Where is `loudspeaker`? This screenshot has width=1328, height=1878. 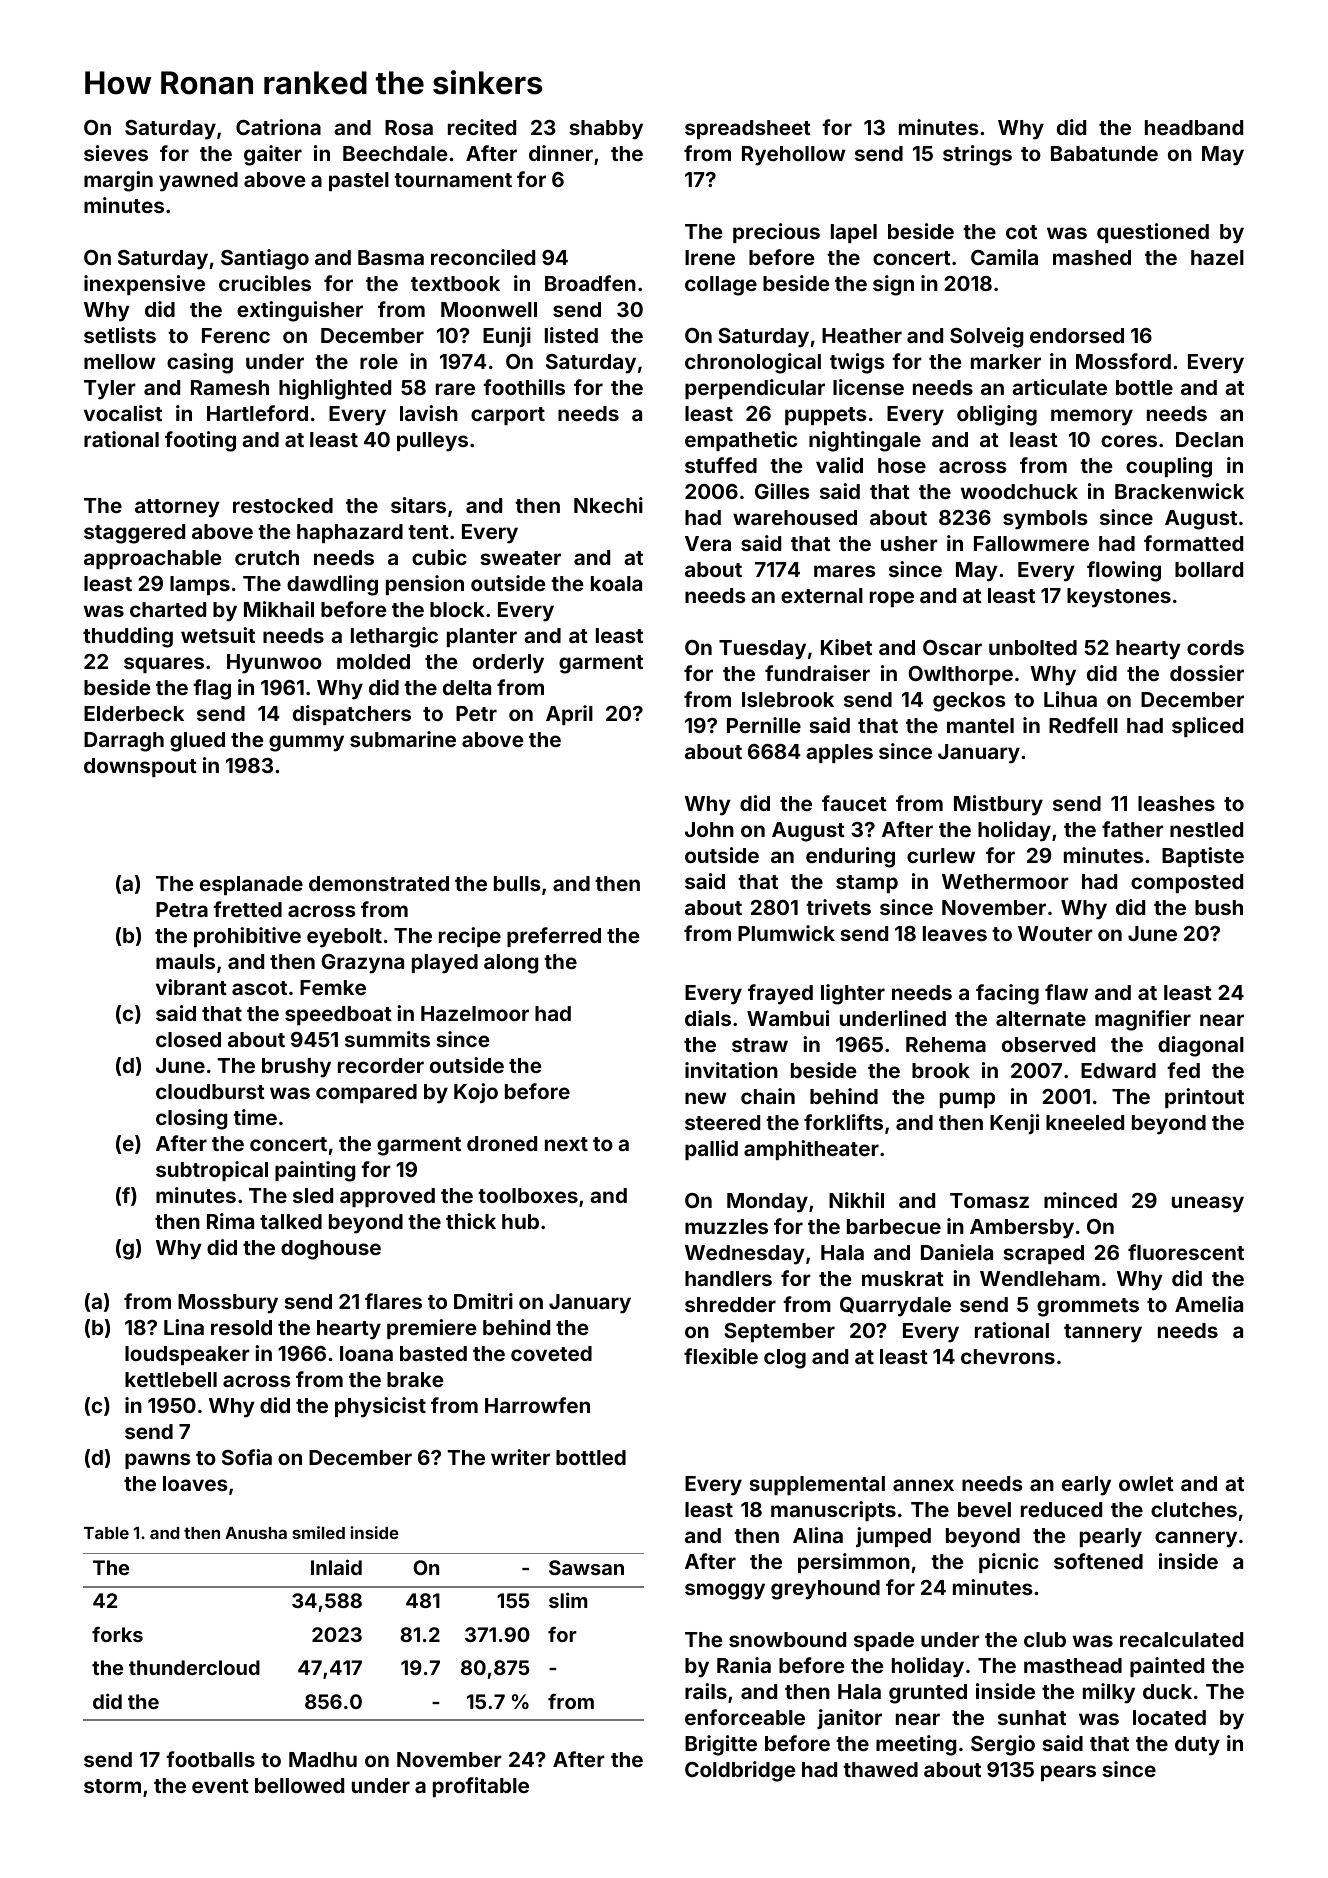
loudspeaker is located at coordinates (187, 1355).
